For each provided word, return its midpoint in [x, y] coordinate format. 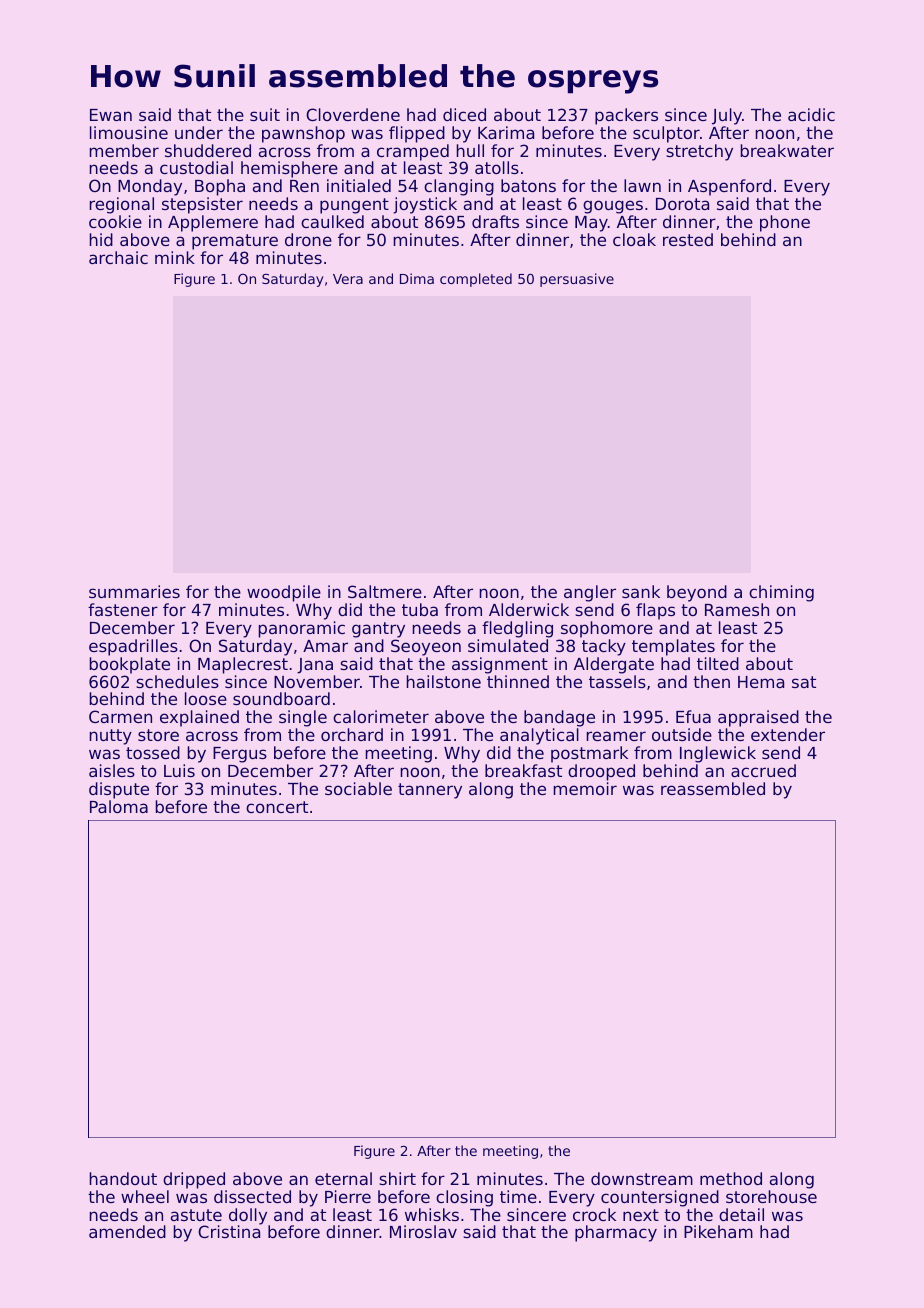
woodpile [284, 593]
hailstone [444, 681]
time [518, 1196]
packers [626, 116]
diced [464, 114]
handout [123, 1178]
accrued [763, 770]
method [731, 1178]
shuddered [208, 150]
